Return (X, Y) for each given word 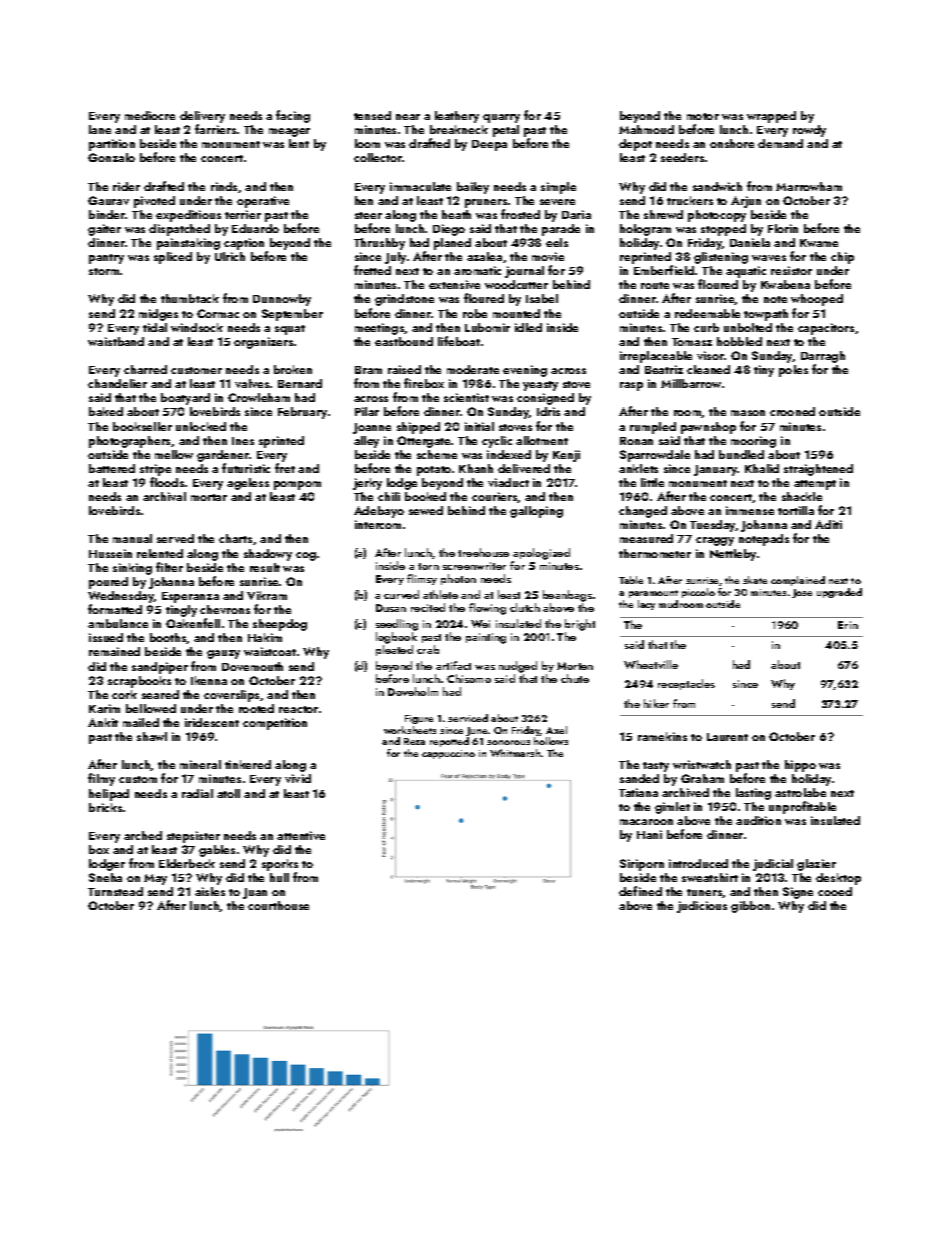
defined (640, 891)
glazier (816, 865)
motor (703, 116)
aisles (210, 891)
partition (112, 145)
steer (368, 215)
